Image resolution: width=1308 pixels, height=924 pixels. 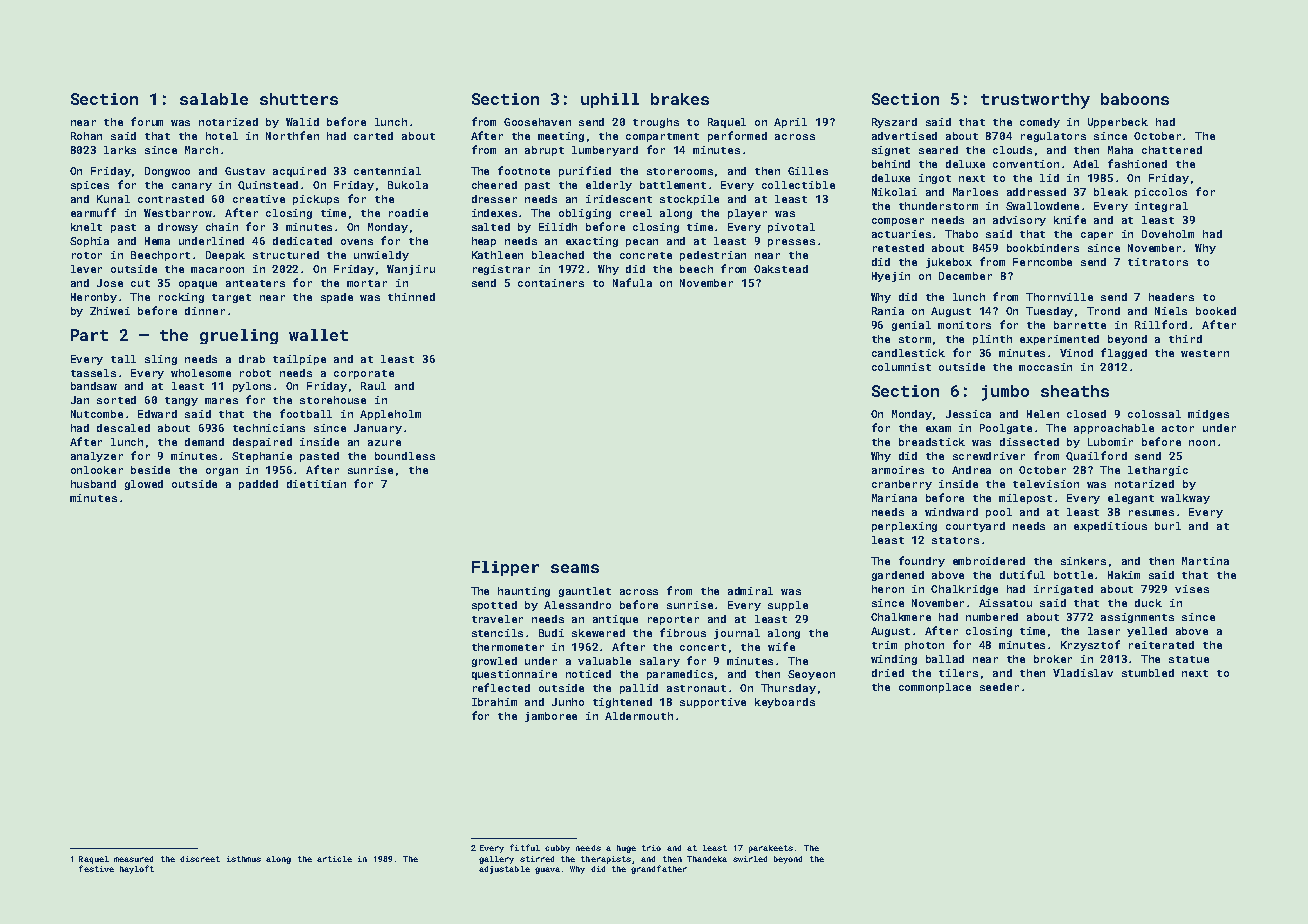 What do you see at coordinates (367, 283) in the screenshot?
I see `mortar` at bounding box center [367, 283].
